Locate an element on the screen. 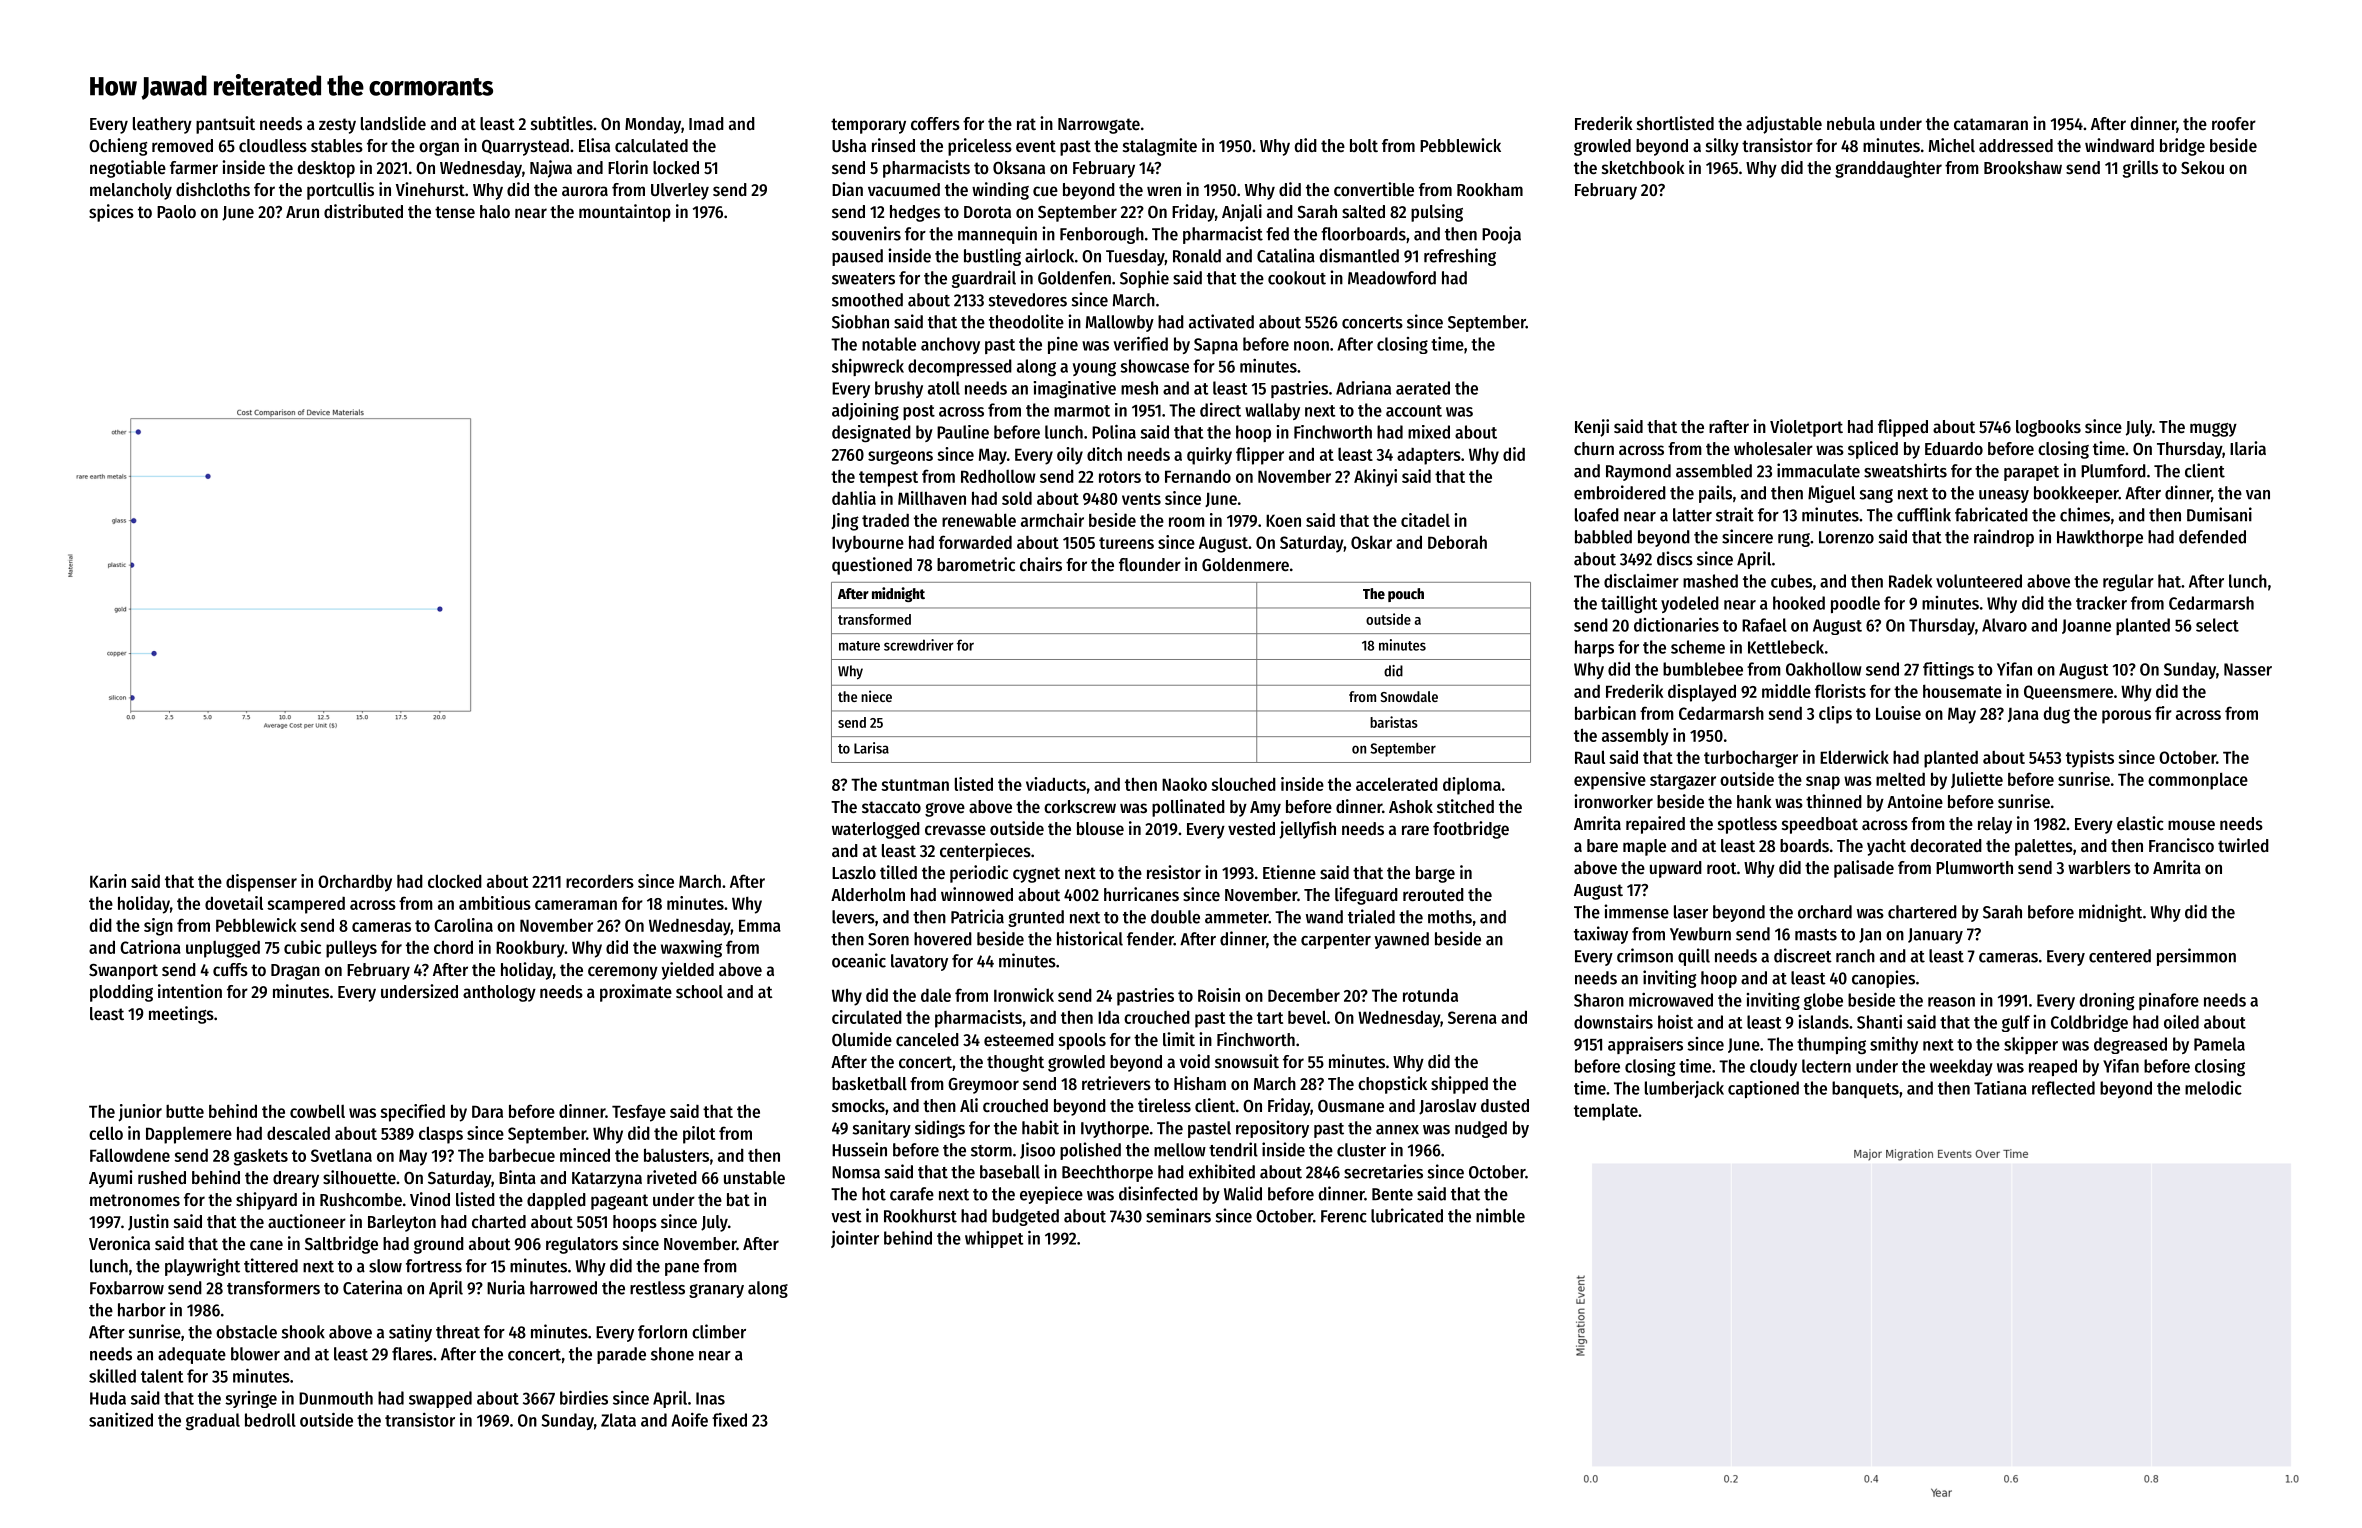 This screenshot has width=2362, height=1528. flipper is located at coordinates (1260, 456).
